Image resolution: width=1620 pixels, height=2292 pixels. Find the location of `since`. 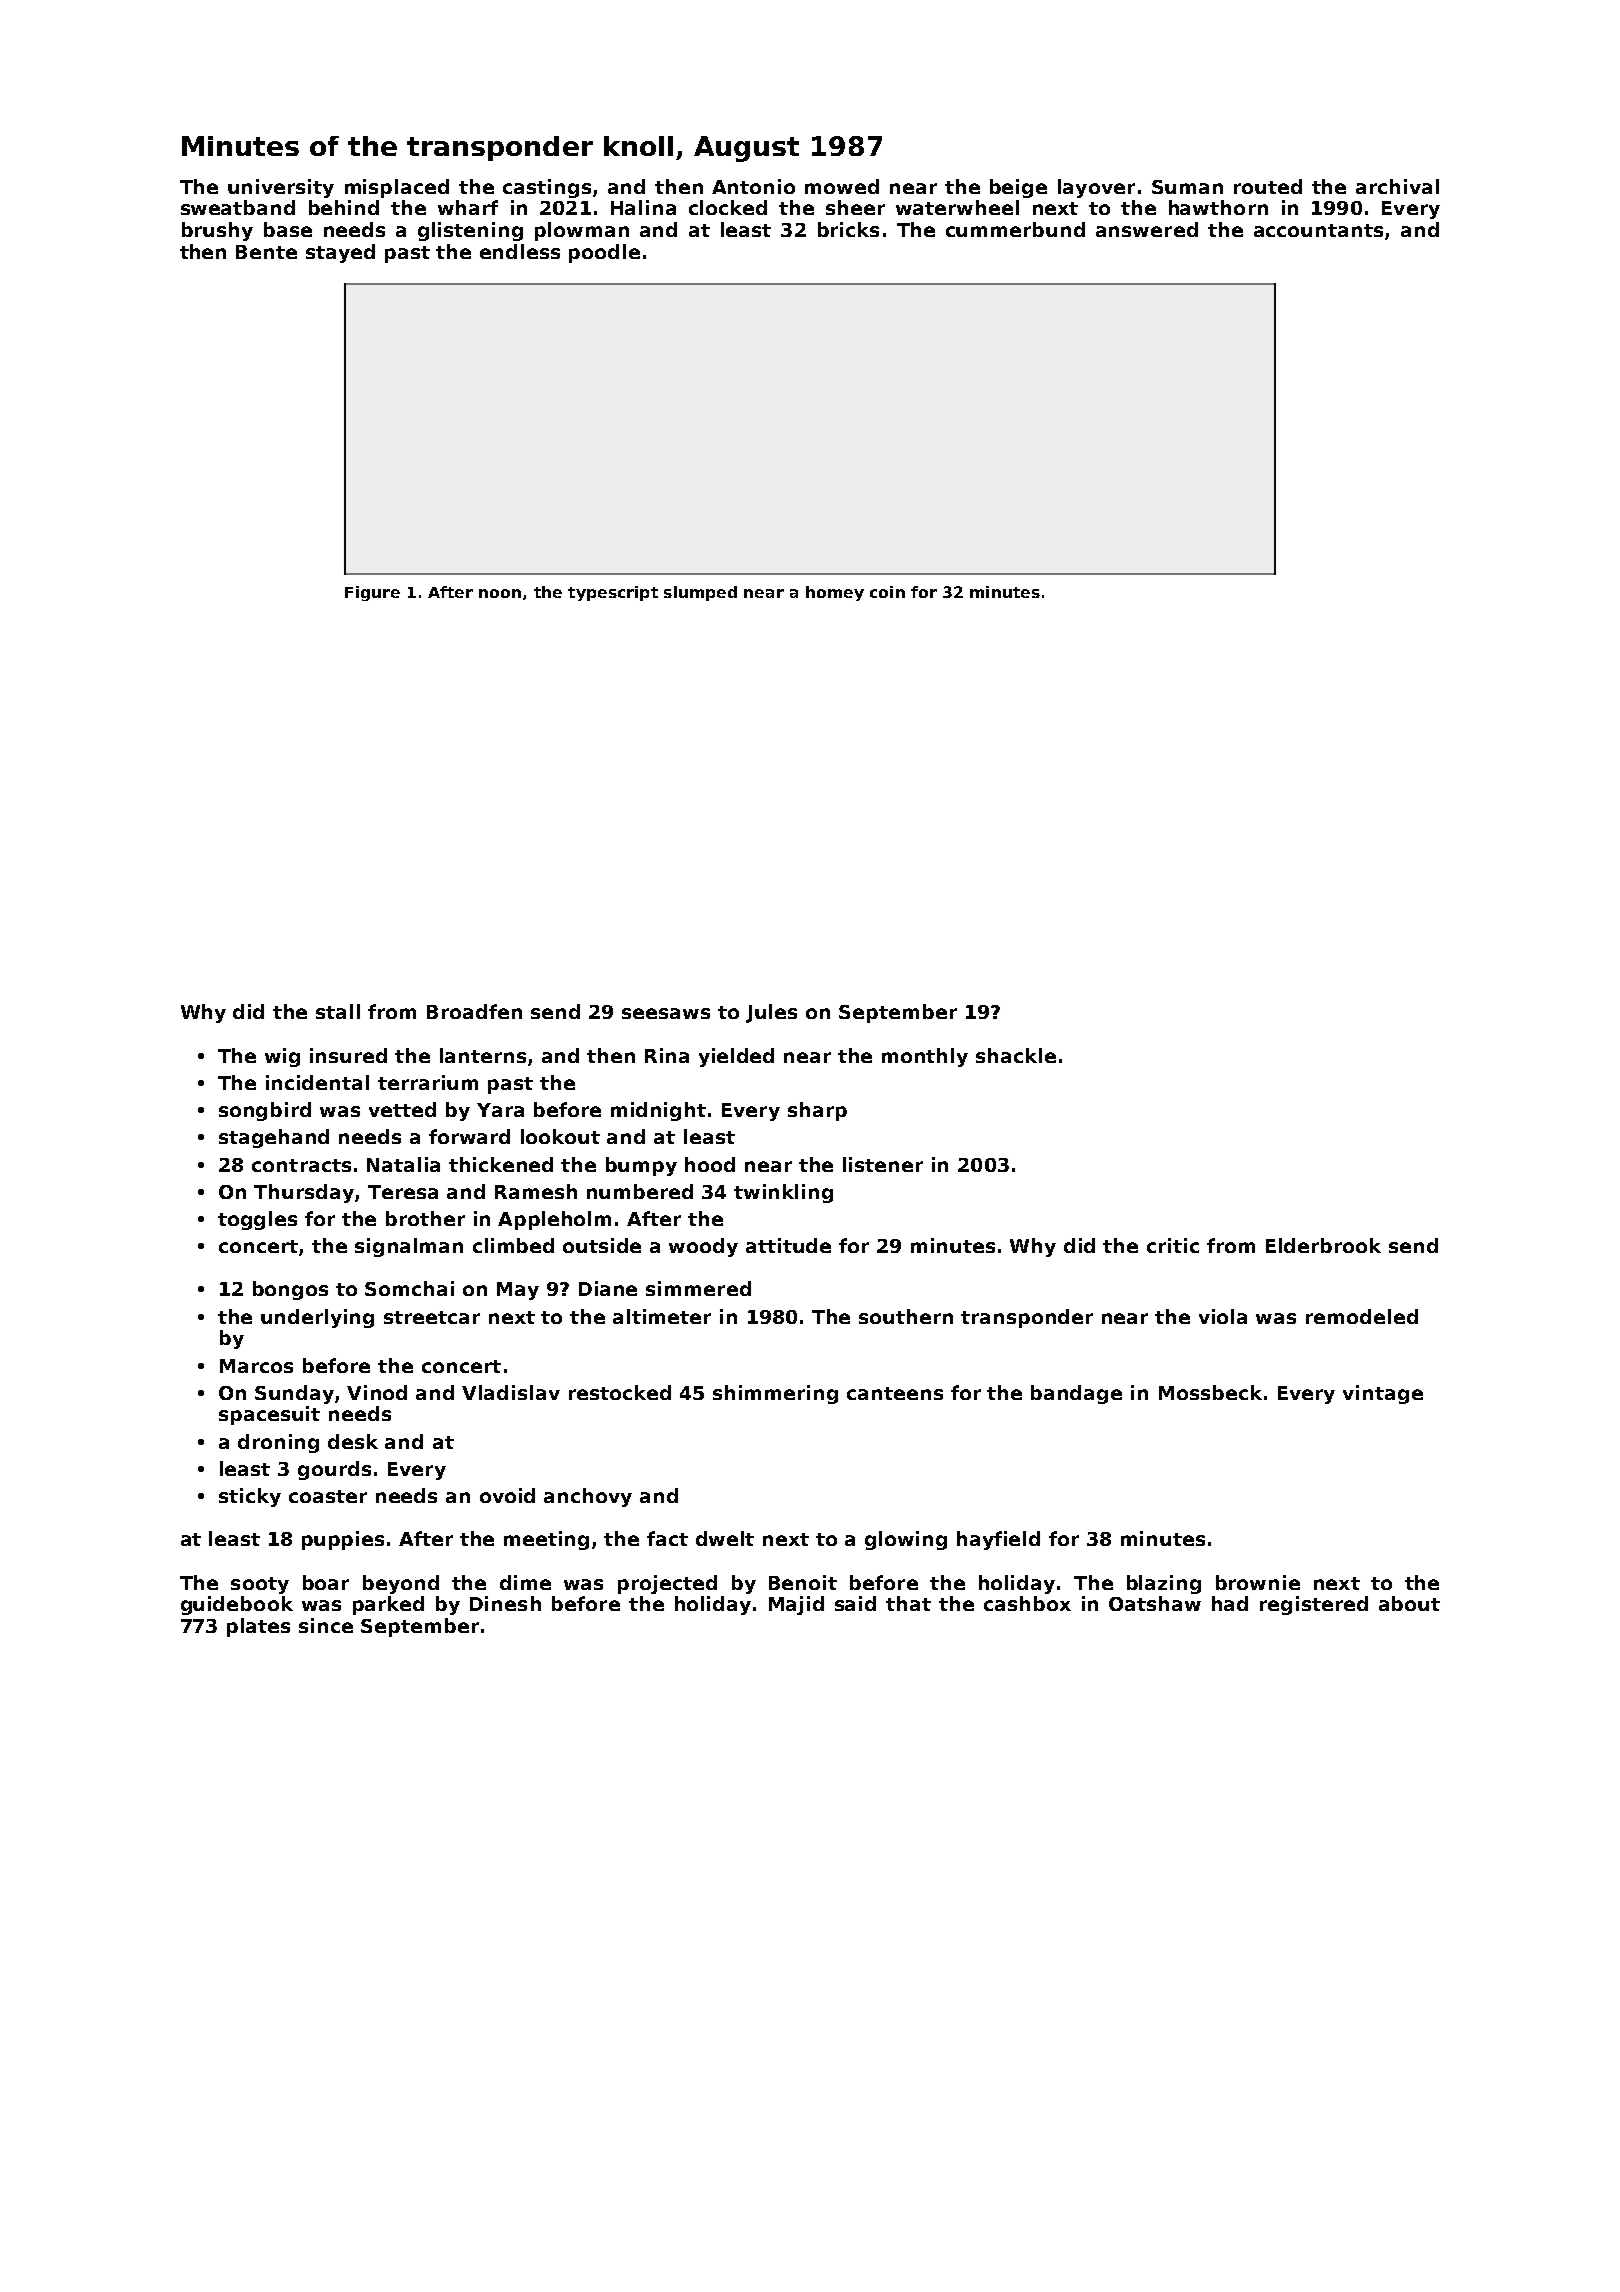

since is located at coordinates (326, 1625).
